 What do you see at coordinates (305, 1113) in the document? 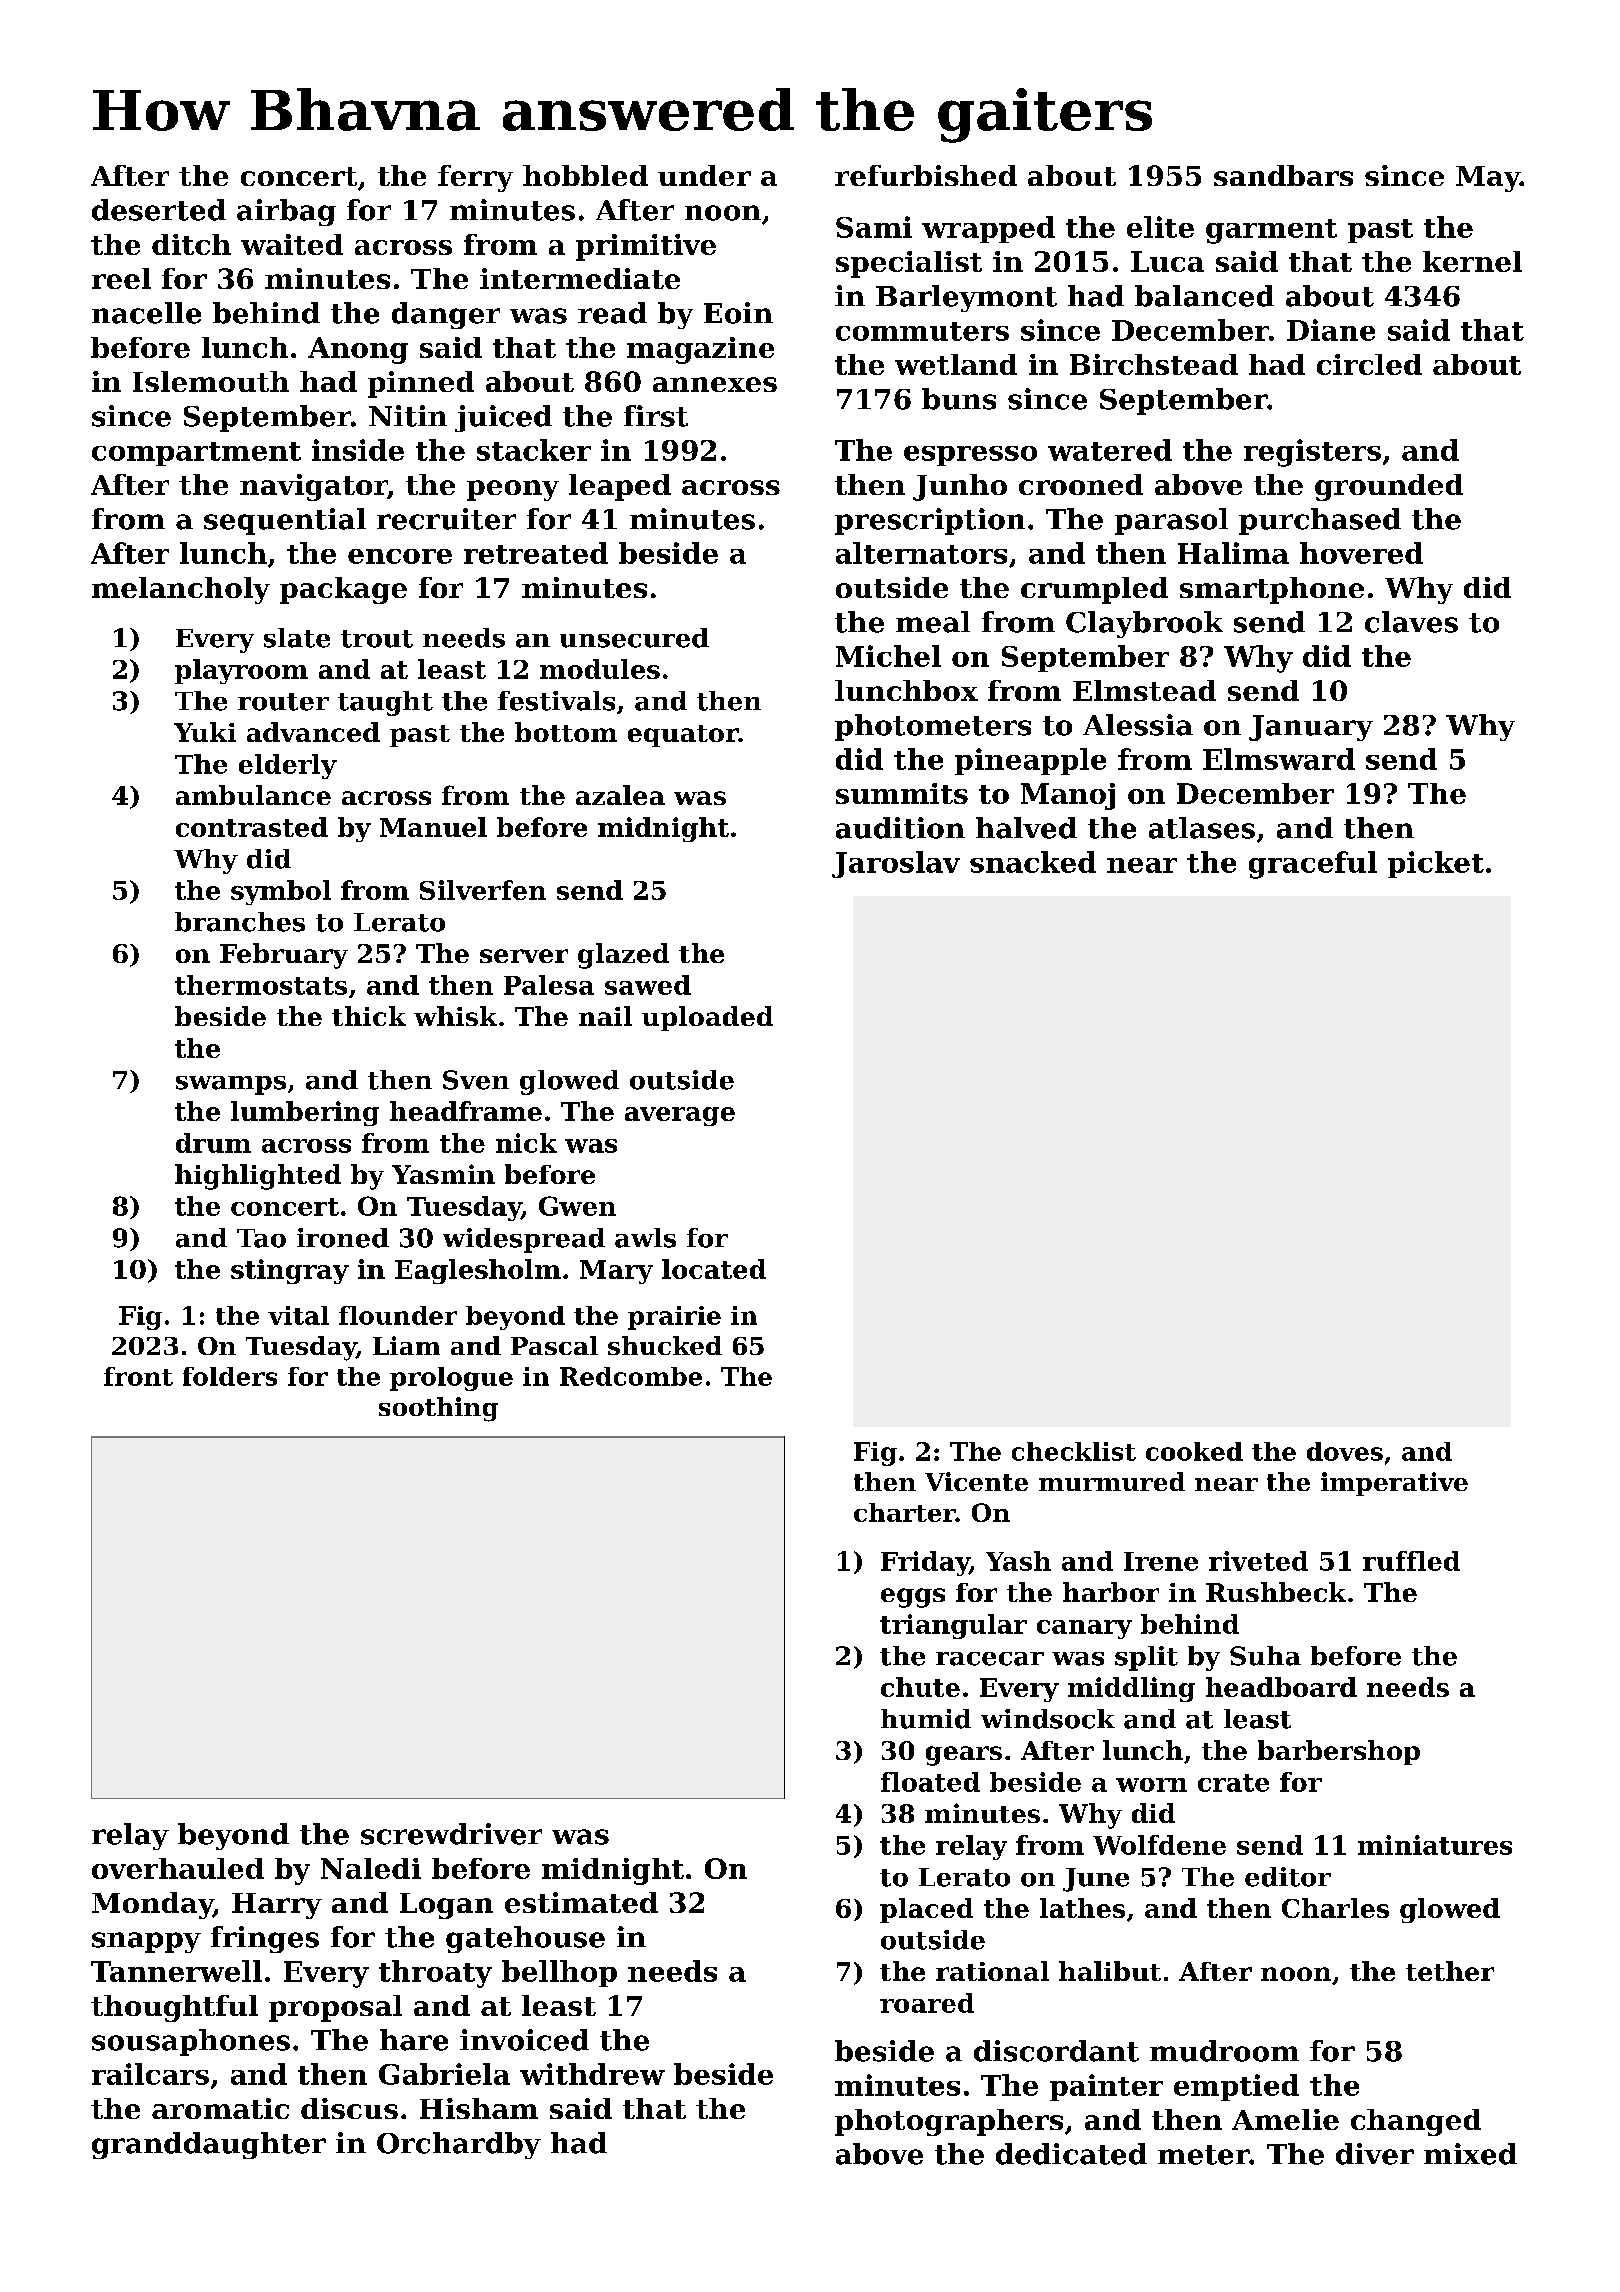
I see `lumbering` at bounding box center [305, 1113].
